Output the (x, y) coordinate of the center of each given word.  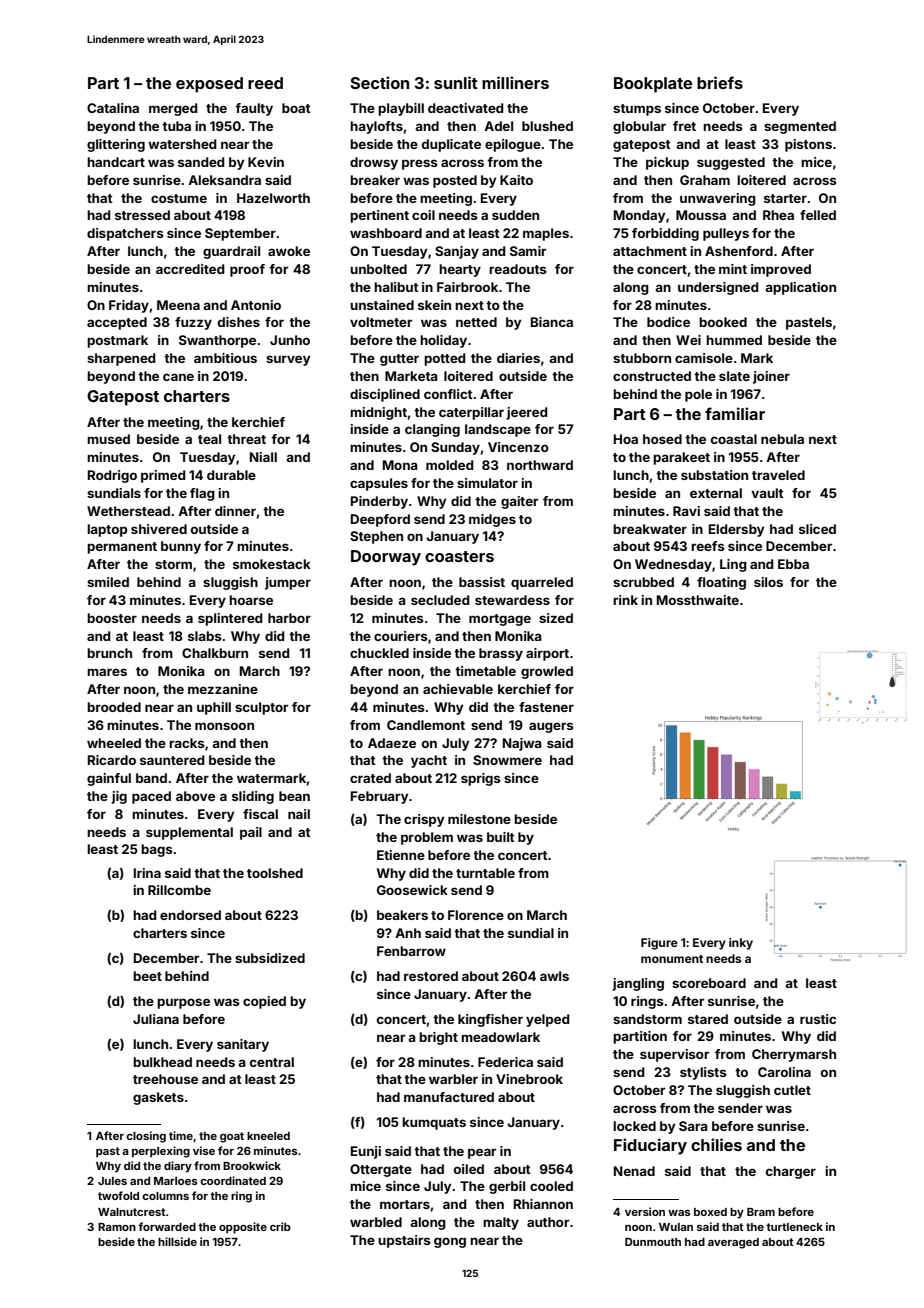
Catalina (113, 108)
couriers (401, 636)
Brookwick (252, 1165)
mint (733, 269)
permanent (122, 548)
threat (246, 439)
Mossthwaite (698, 600)
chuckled (379, 653)
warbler (453, 1079)
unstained (382, 305)
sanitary (243, 1045)
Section (380, 82)
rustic (818, 1019)
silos (768, 582)
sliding (253, 797)
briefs (720, 82)
